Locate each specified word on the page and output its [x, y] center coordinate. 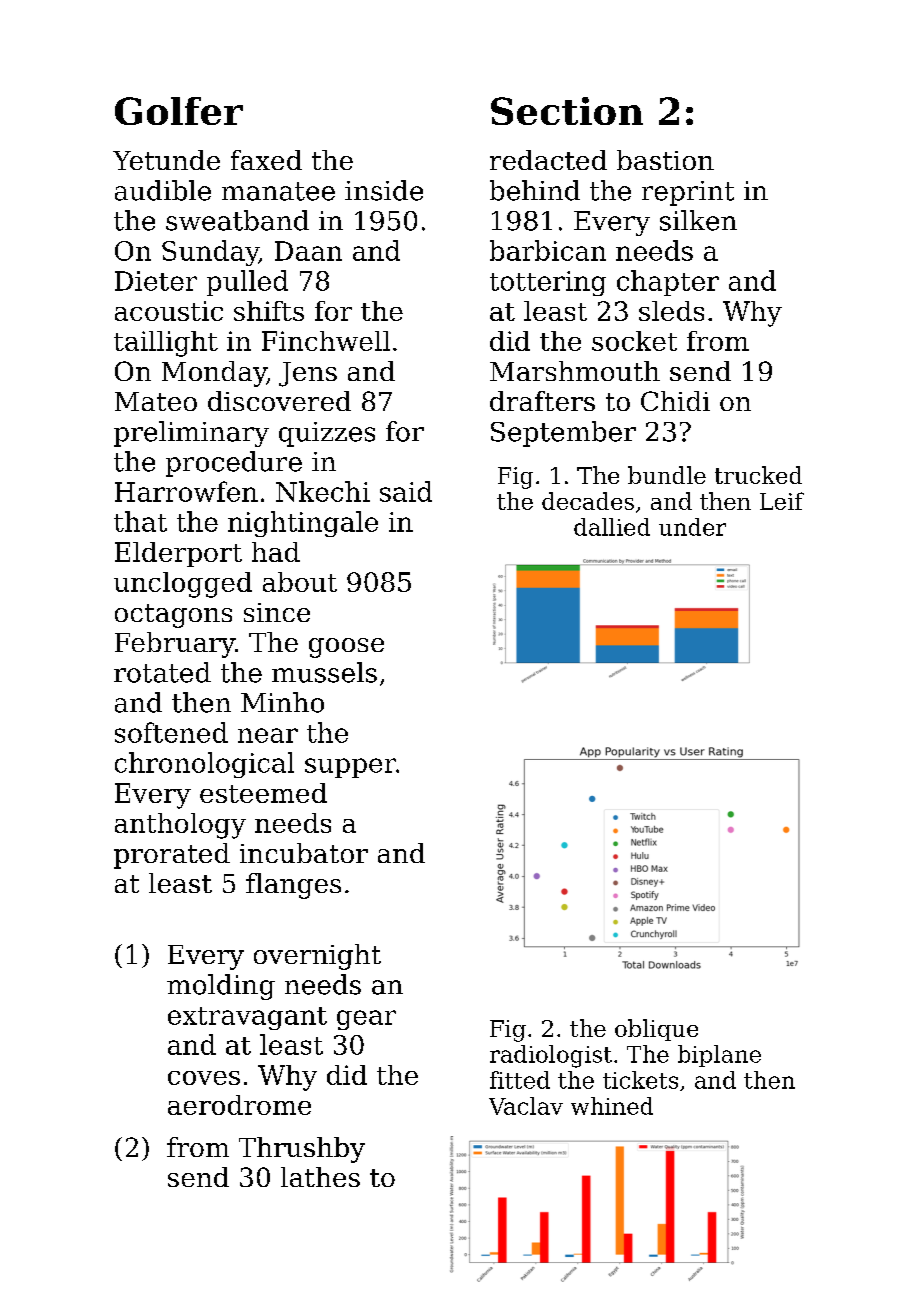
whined [612, 1106]
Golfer [179, 111]
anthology [180, 826]
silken [698, 220]
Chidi [675, 401]
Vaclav [526, 1106]
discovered [279, 401]
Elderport [178, 554]
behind [535, 190]
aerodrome [239, 1105]
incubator [304, 853]
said [406, 491]
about [300, 582]
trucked [758, 475]
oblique [656, 1030]
